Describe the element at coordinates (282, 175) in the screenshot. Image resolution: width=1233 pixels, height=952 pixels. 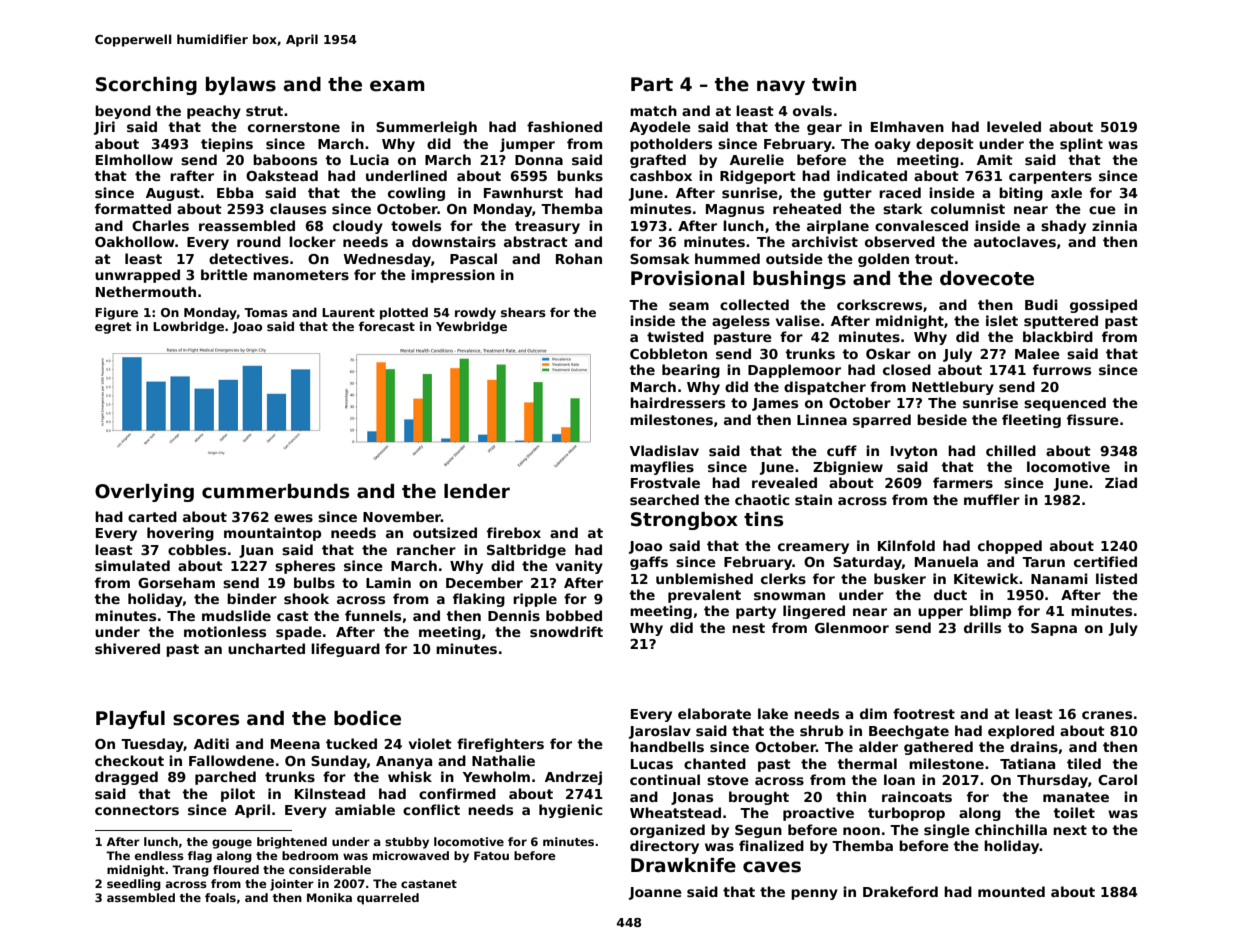
I see `Oakstead` at that location.
